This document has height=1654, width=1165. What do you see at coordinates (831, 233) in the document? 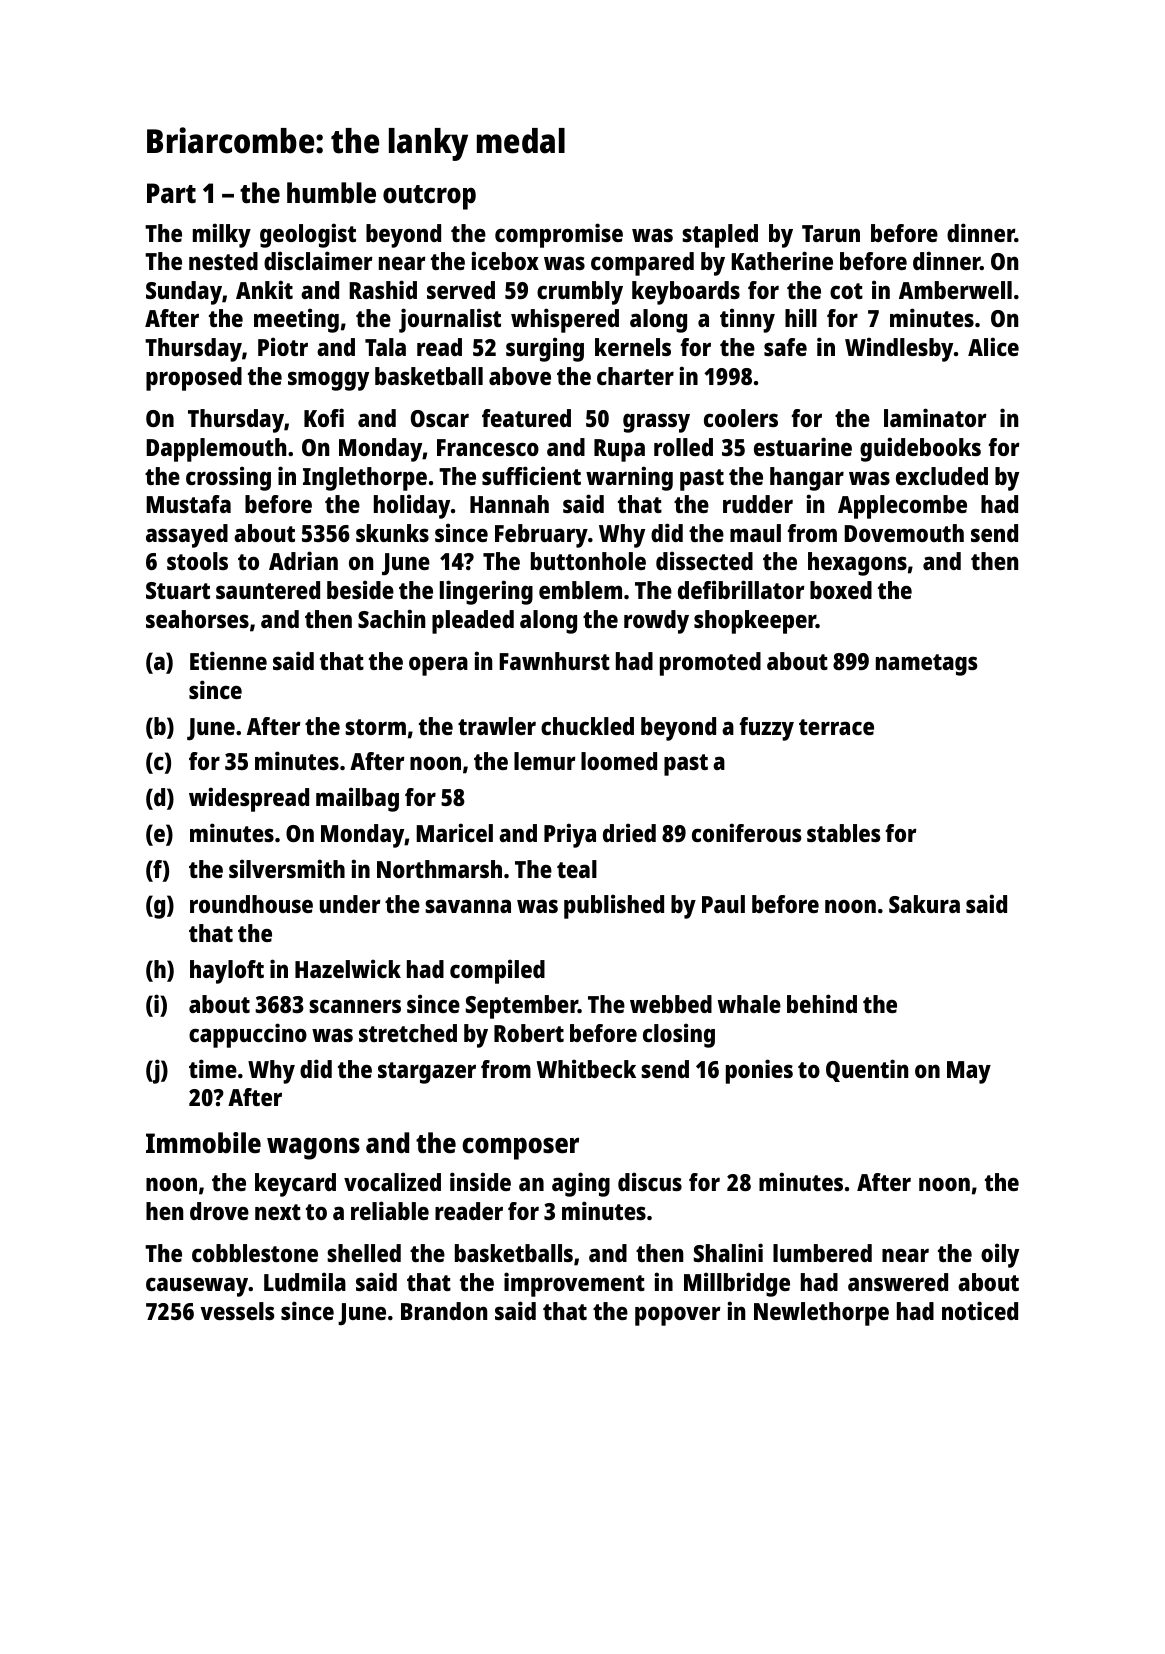
I see `Tarun` at bounding box center [831, 233].
